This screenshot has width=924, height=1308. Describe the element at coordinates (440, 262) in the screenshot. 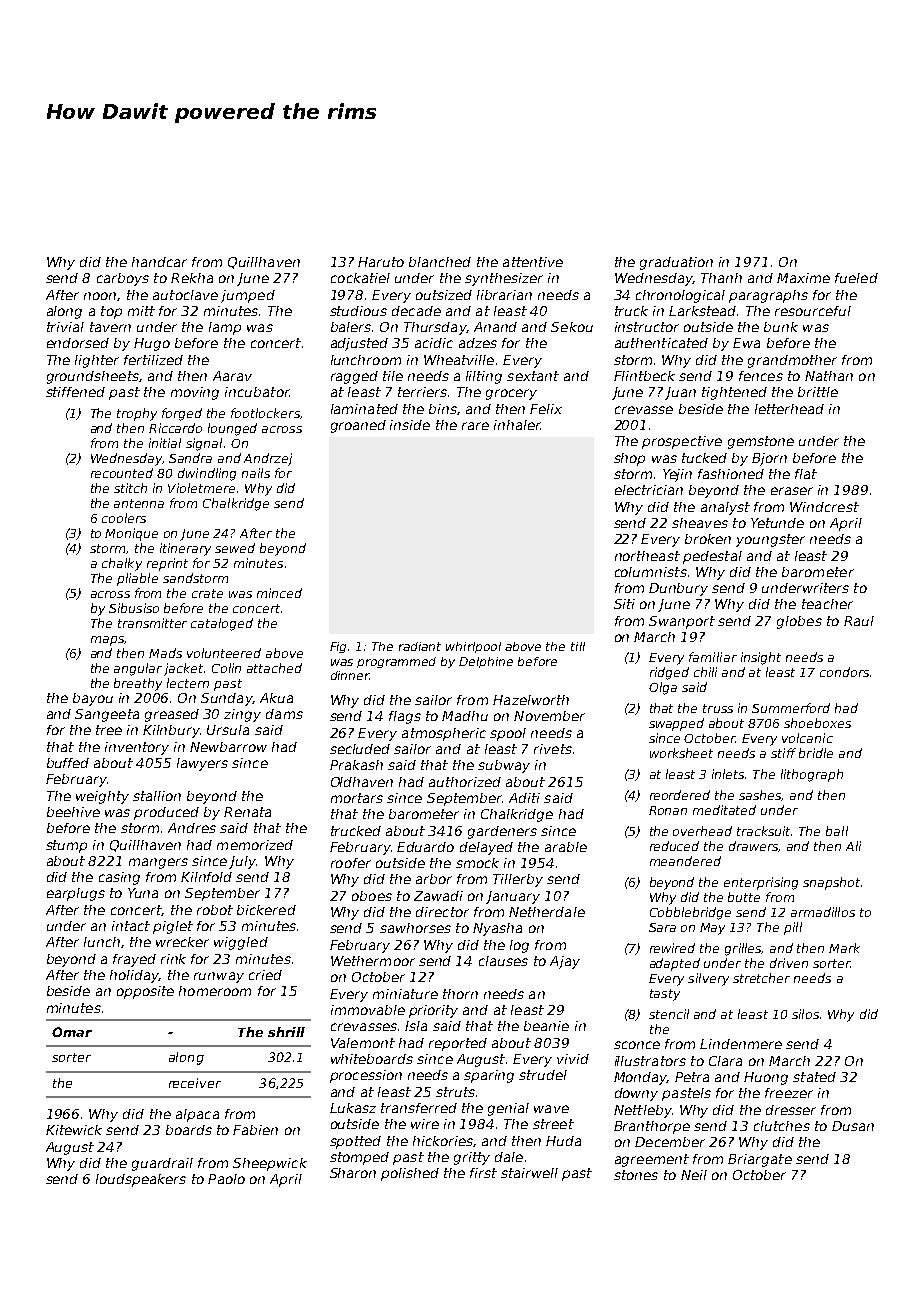

I see `blanched` at that location.
